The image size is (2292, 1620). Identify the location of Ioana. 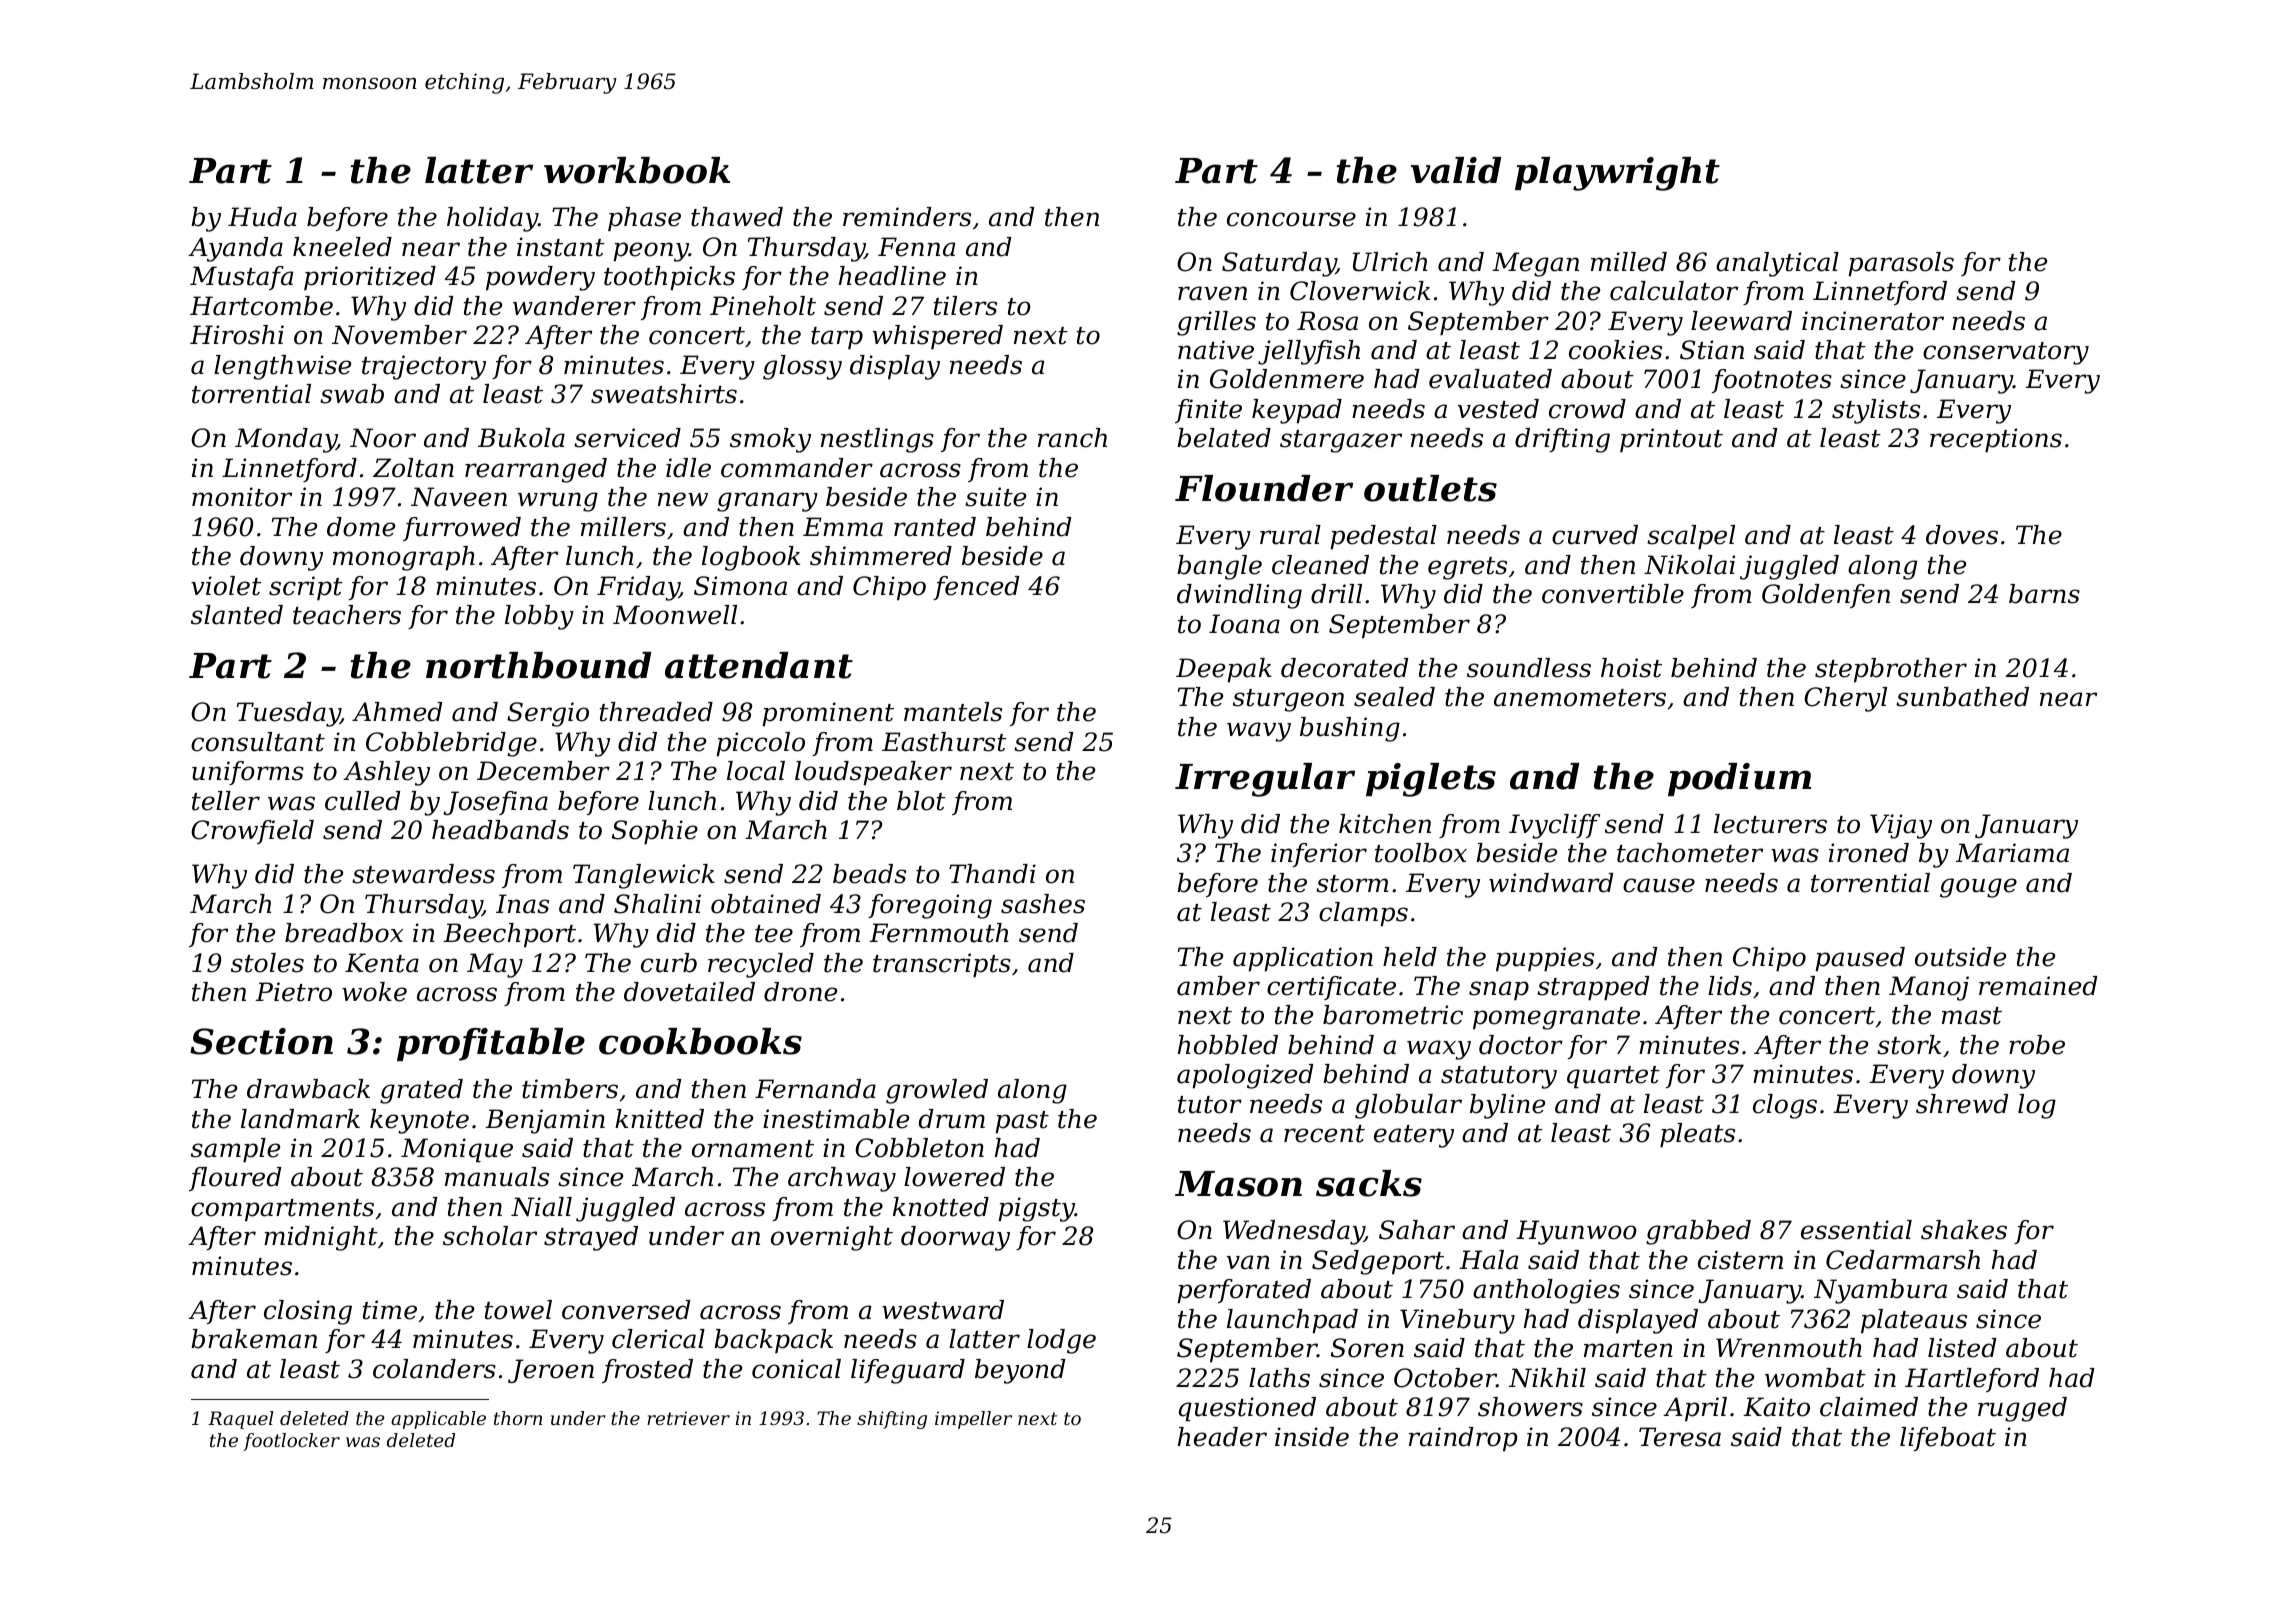
(1244, 624).
